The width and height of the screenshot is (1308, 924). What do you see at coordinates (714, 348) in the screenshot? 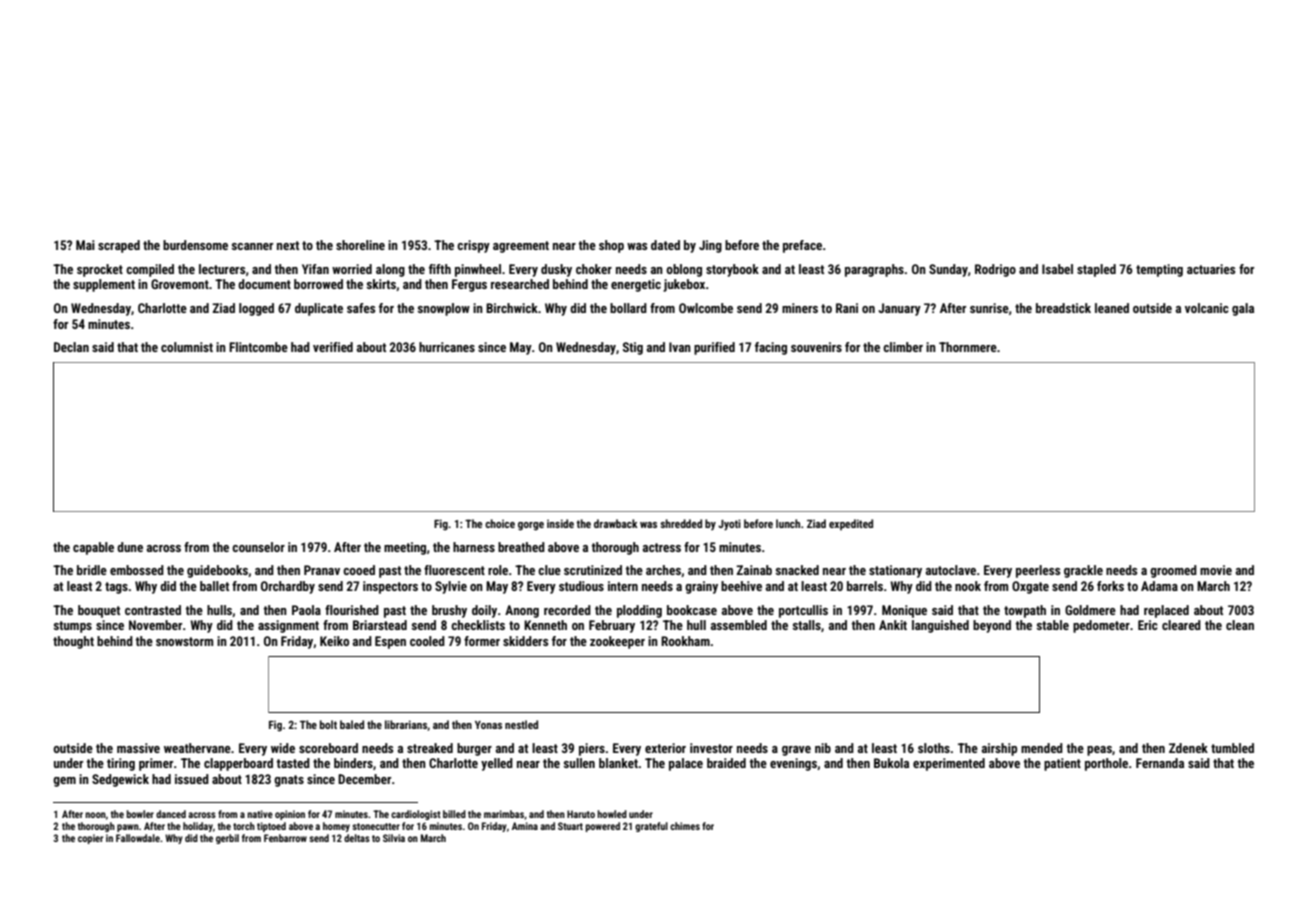
I see `purified` at bounding box center [714, 348].
